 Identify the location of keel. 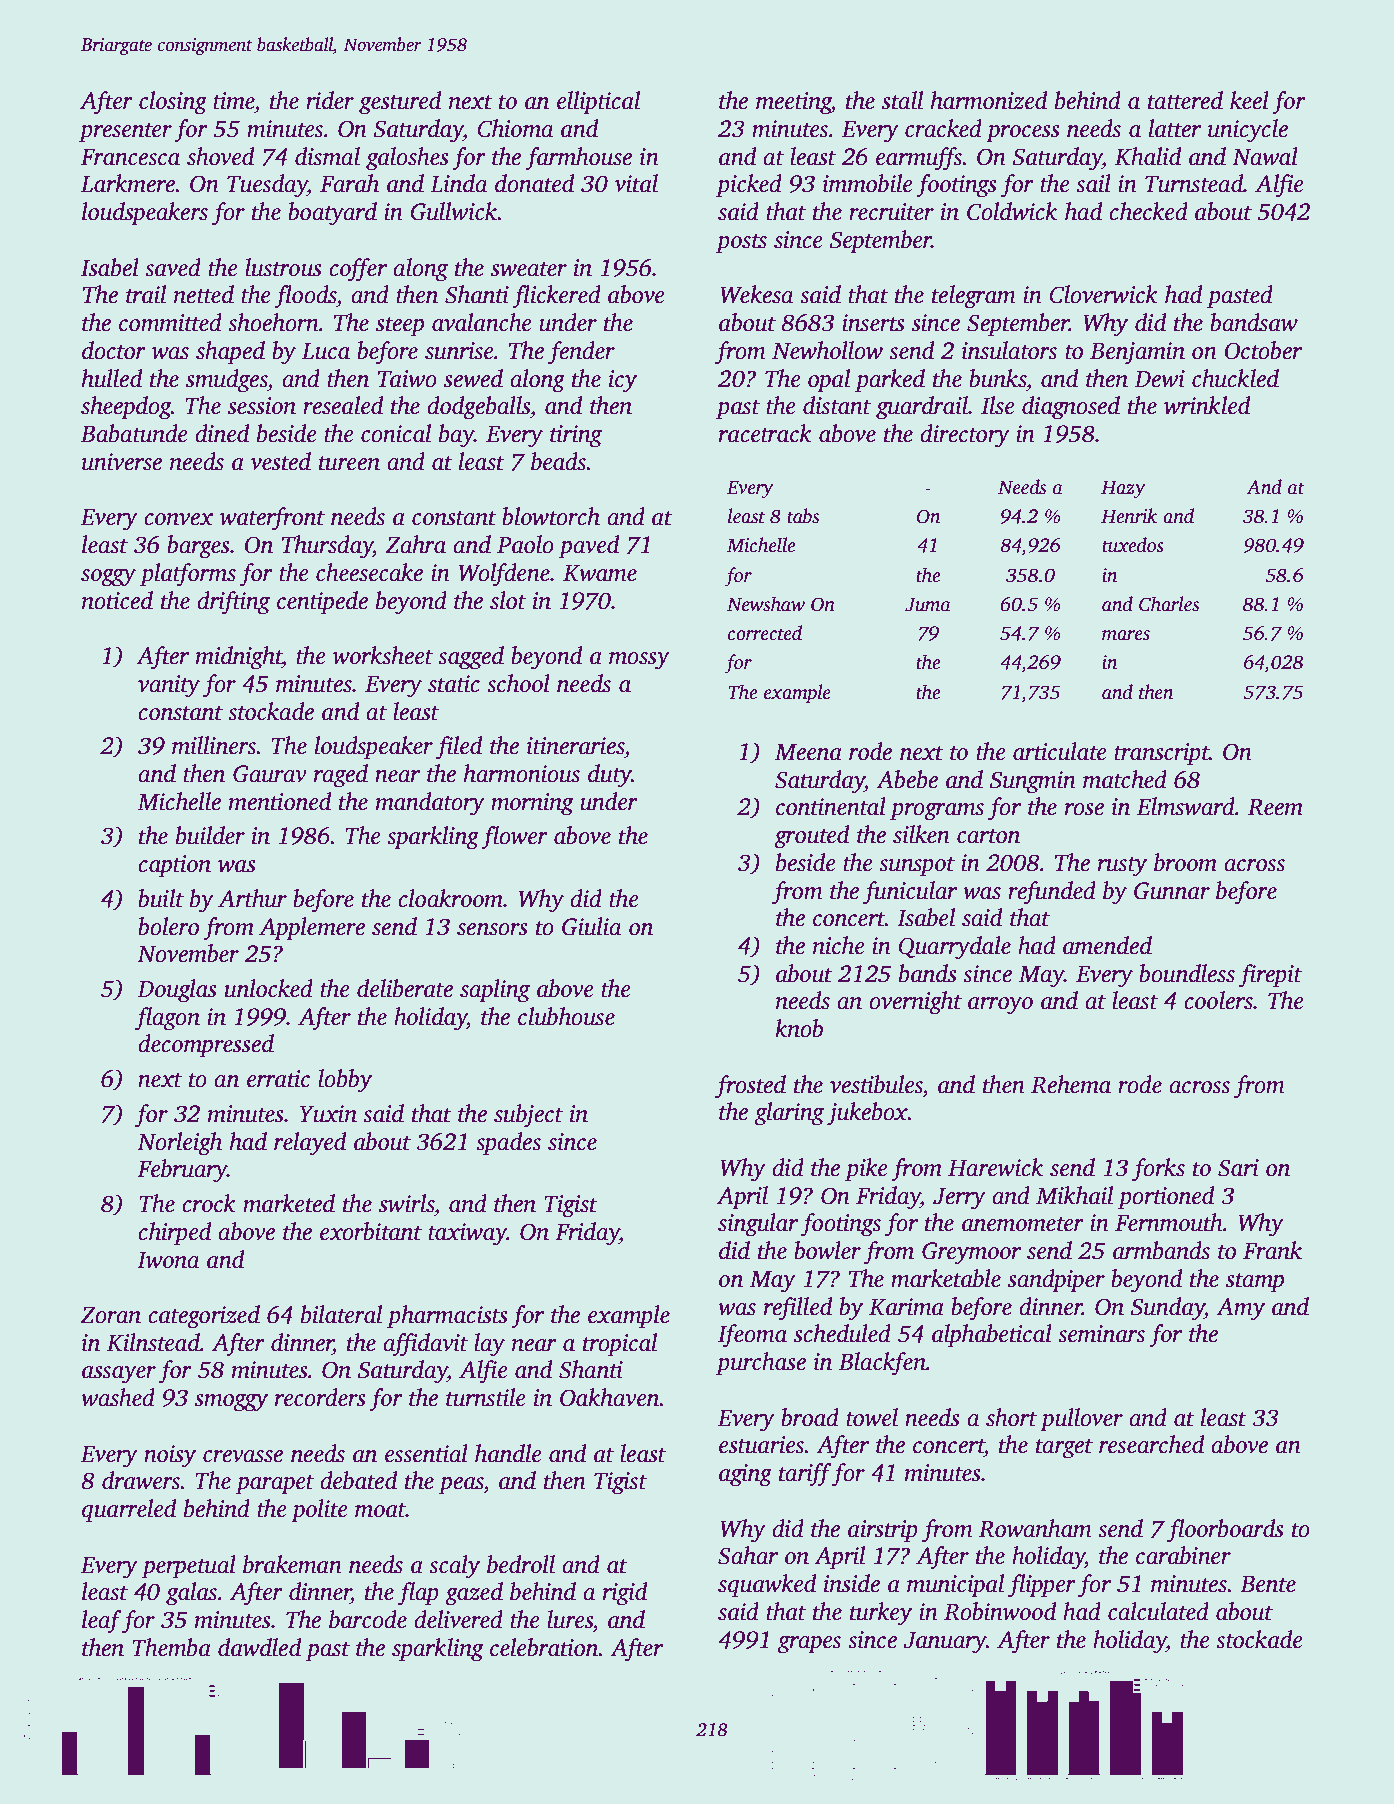
(1249, 100).
